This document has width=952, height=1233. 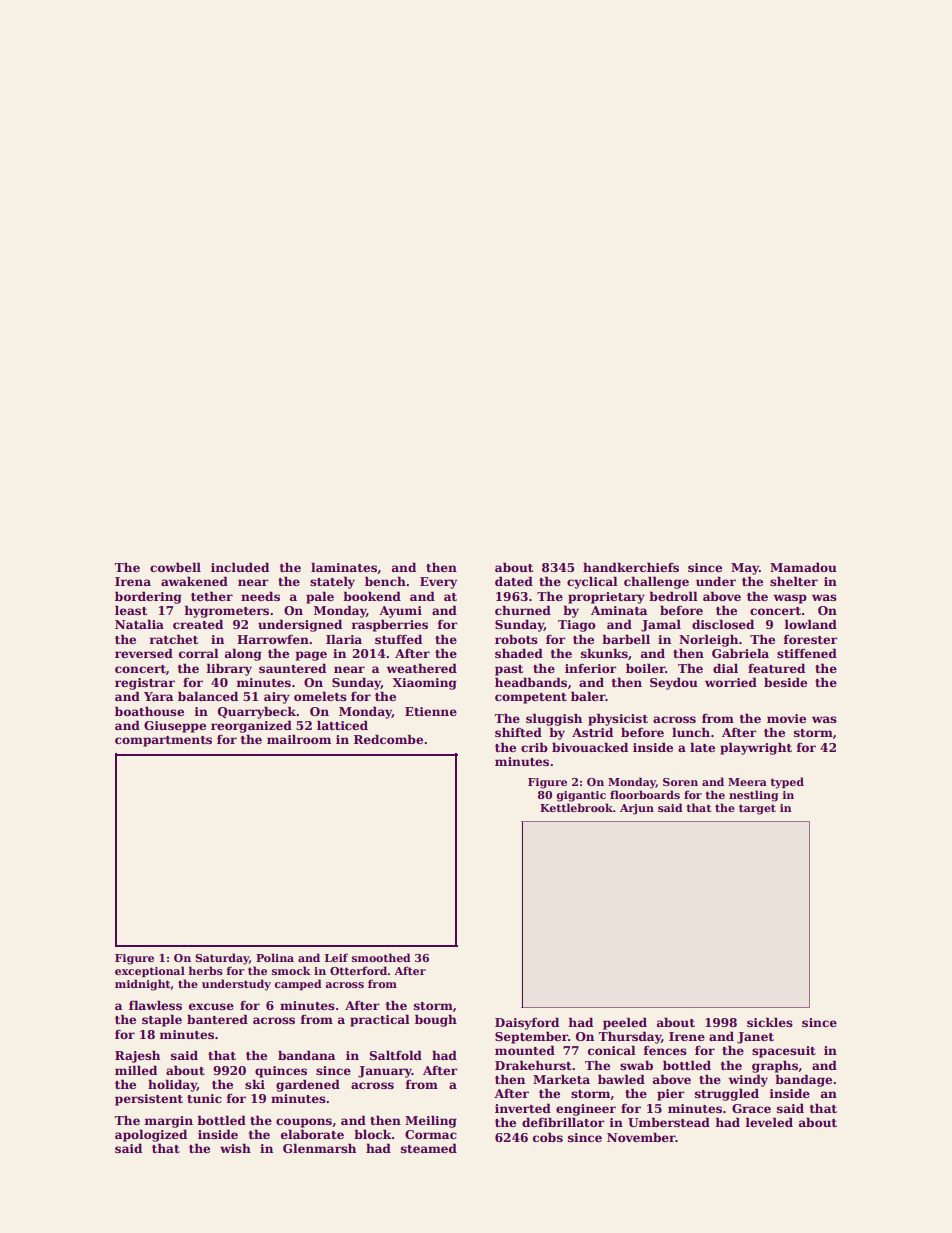 What do you see at coordinates (673, 596) in the document?
I see `bedroll` at bounding box center [673, 596].
